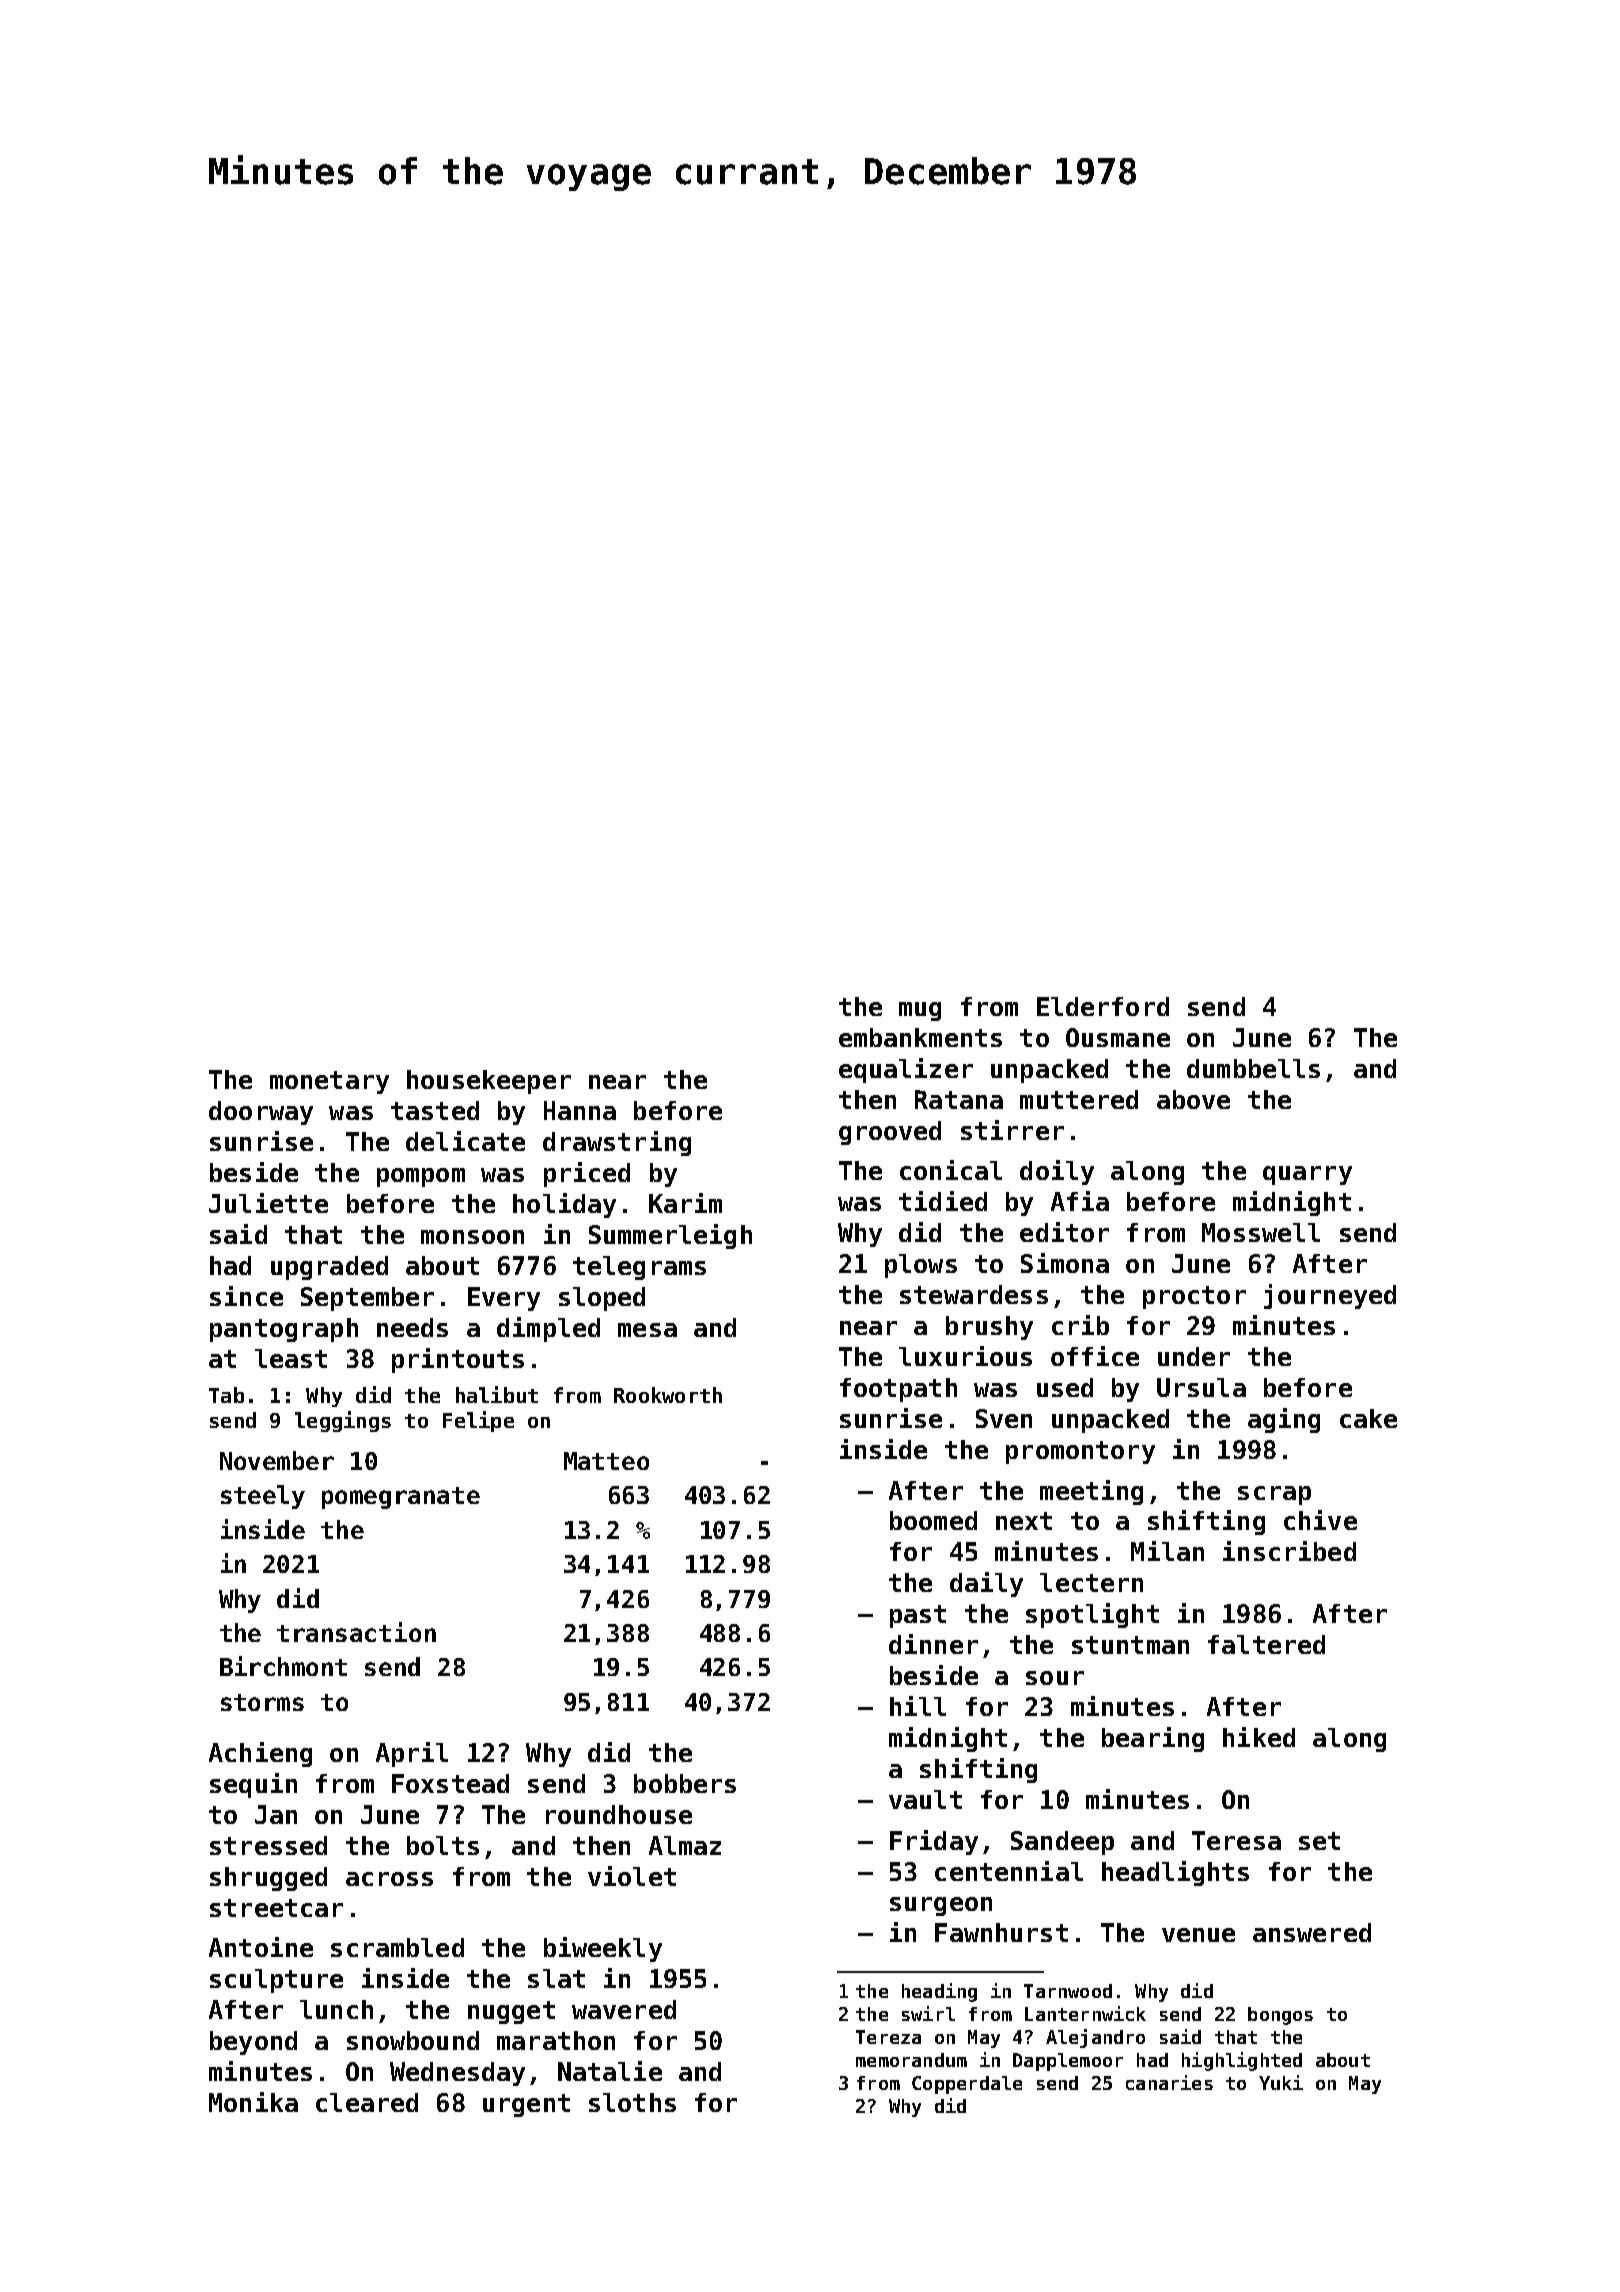 The image size is (1620, 2292). What do you see at coordinates (925, 1799) in the document?
I see `vault` at bounding box center [925, 1799].
